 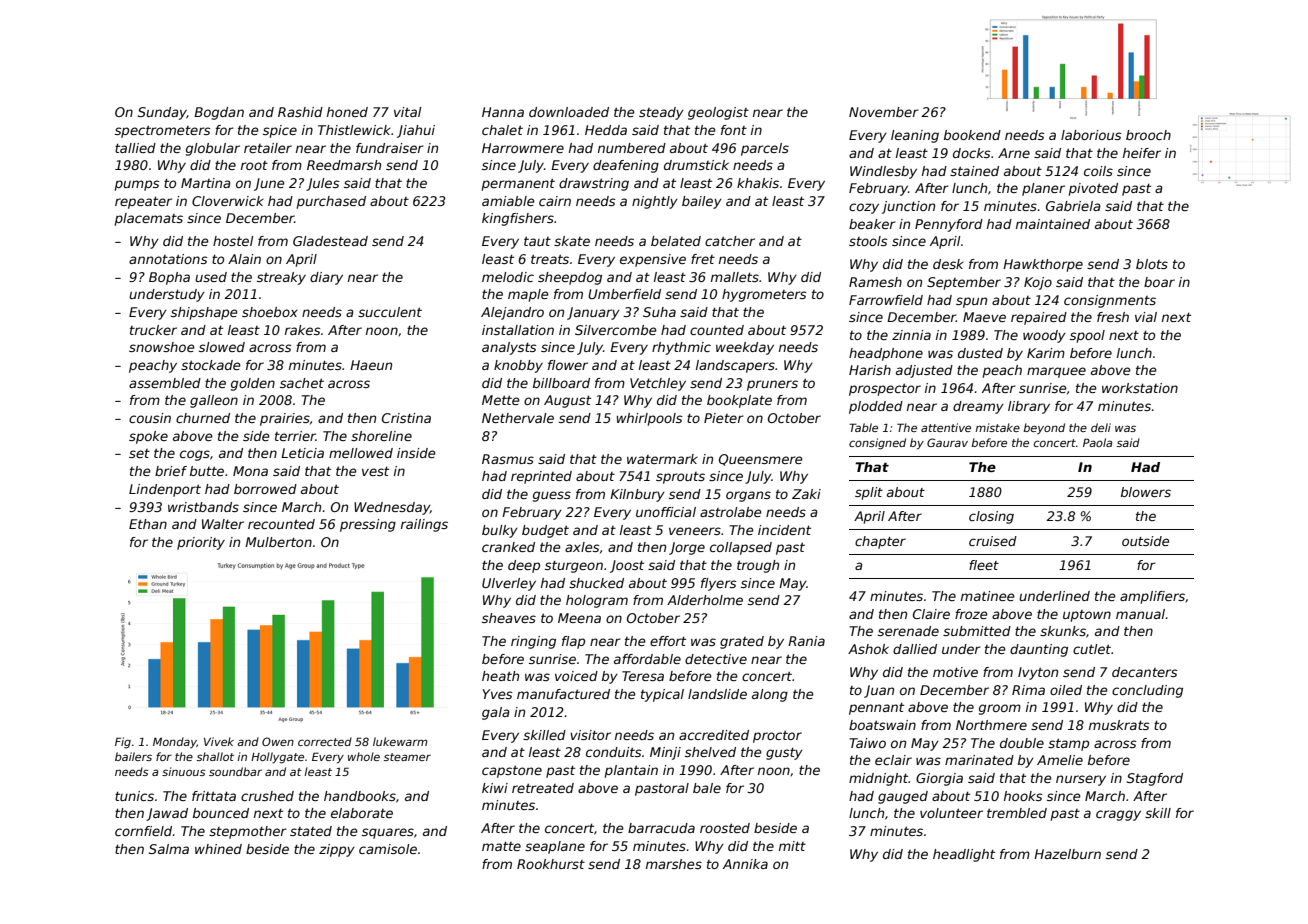 What do you see at coordinates (984, 565) in the image?
I see `fleet` at bounding box center [984, 565].
